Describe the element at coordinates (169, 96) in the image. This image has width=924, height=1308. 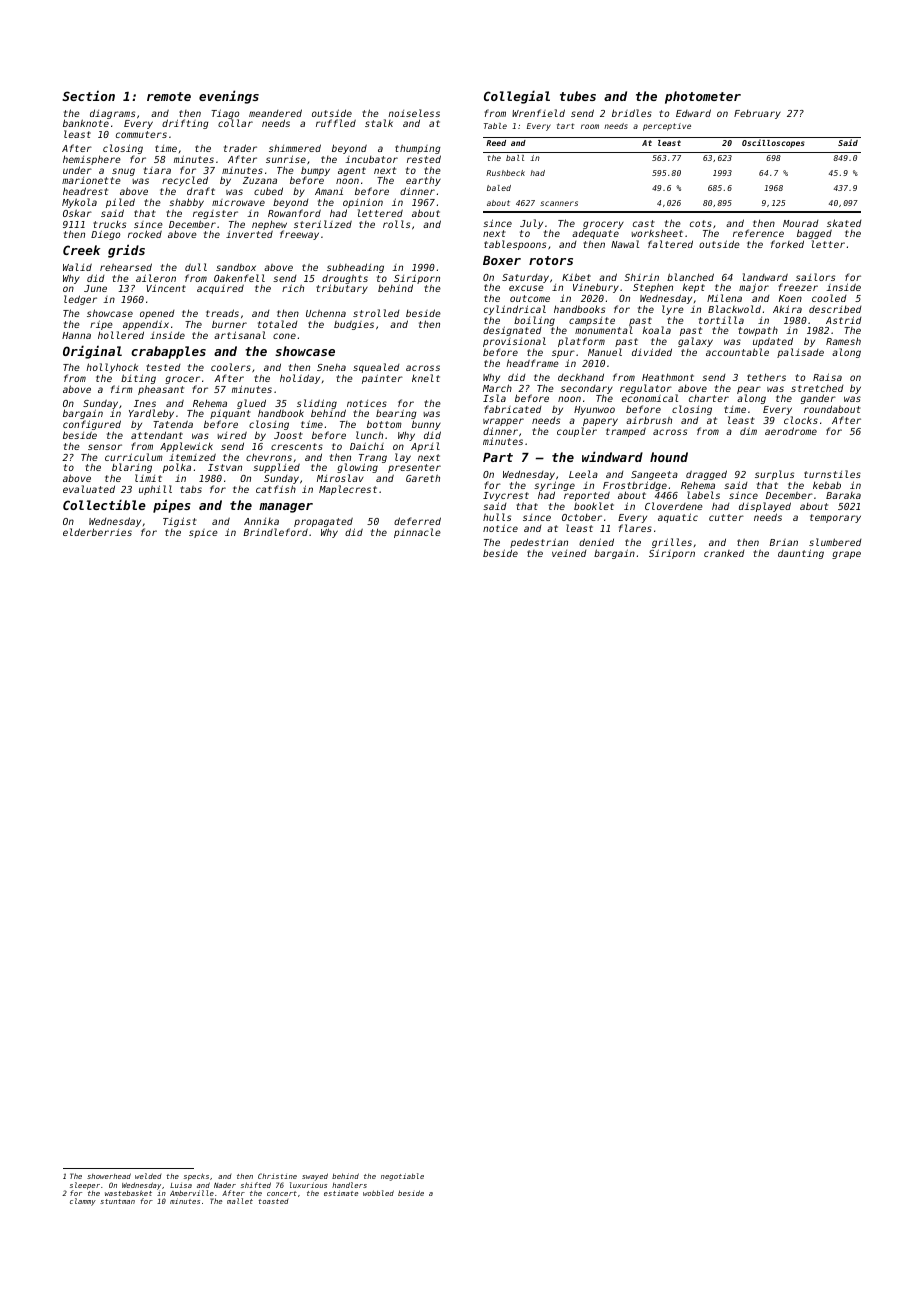
I see `remote` at that location.
